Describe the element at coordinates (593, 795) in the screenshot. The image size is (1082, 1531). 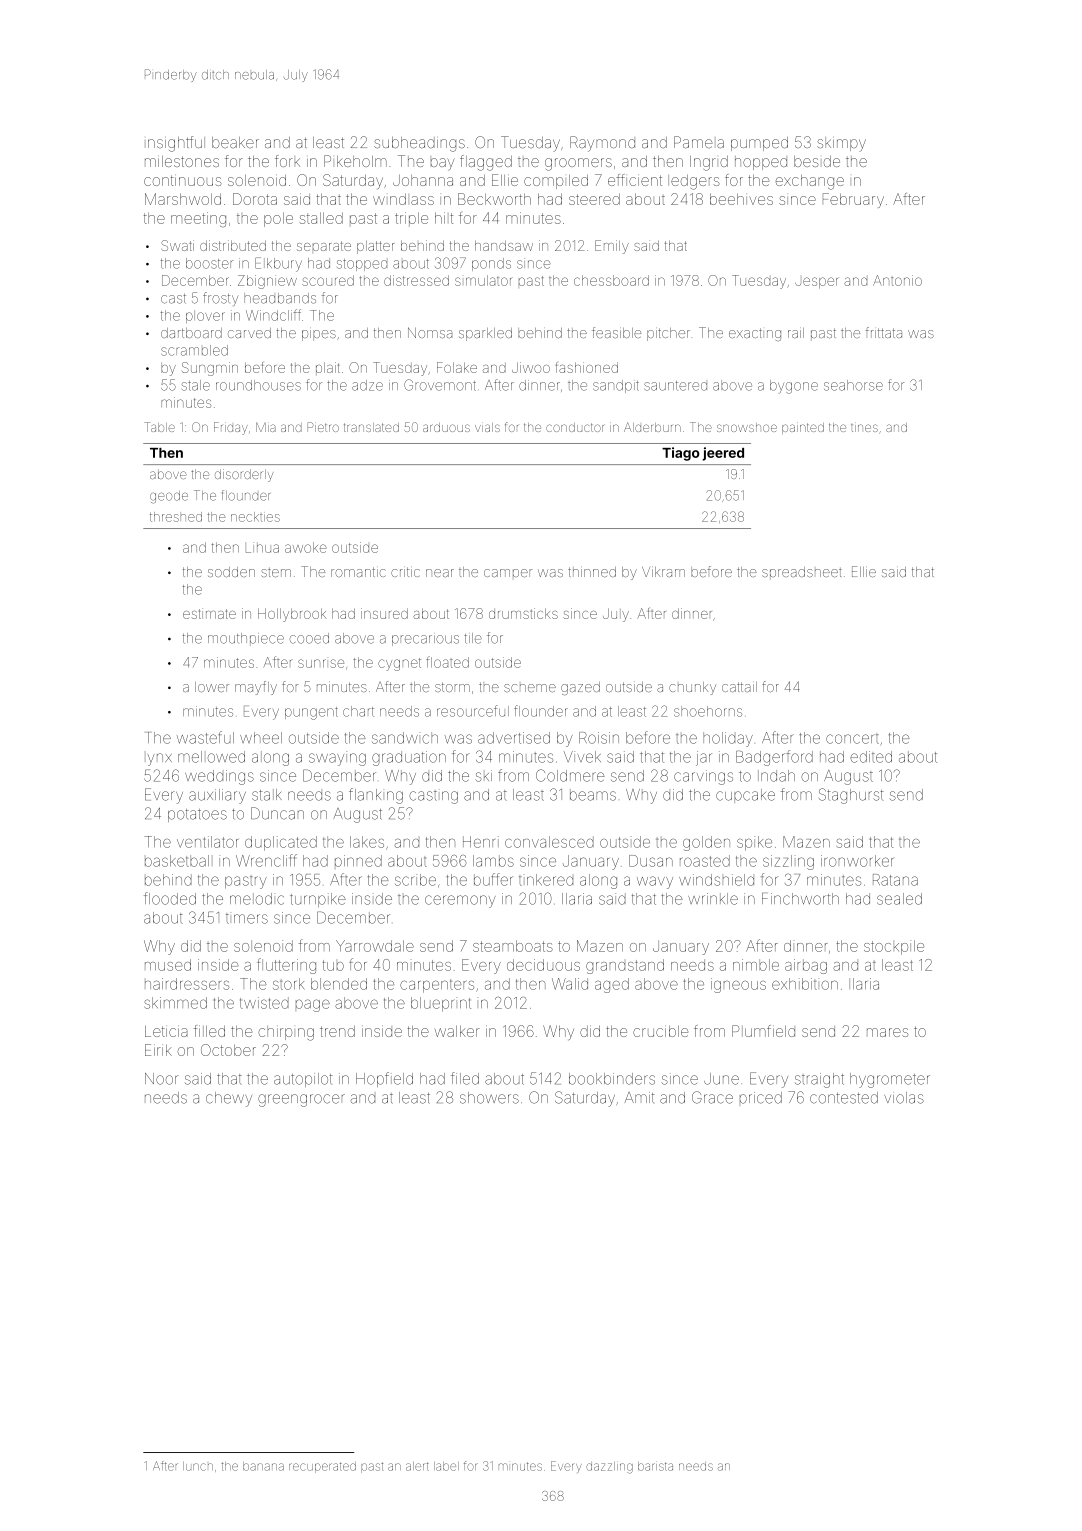
I see `beams` at that location.
